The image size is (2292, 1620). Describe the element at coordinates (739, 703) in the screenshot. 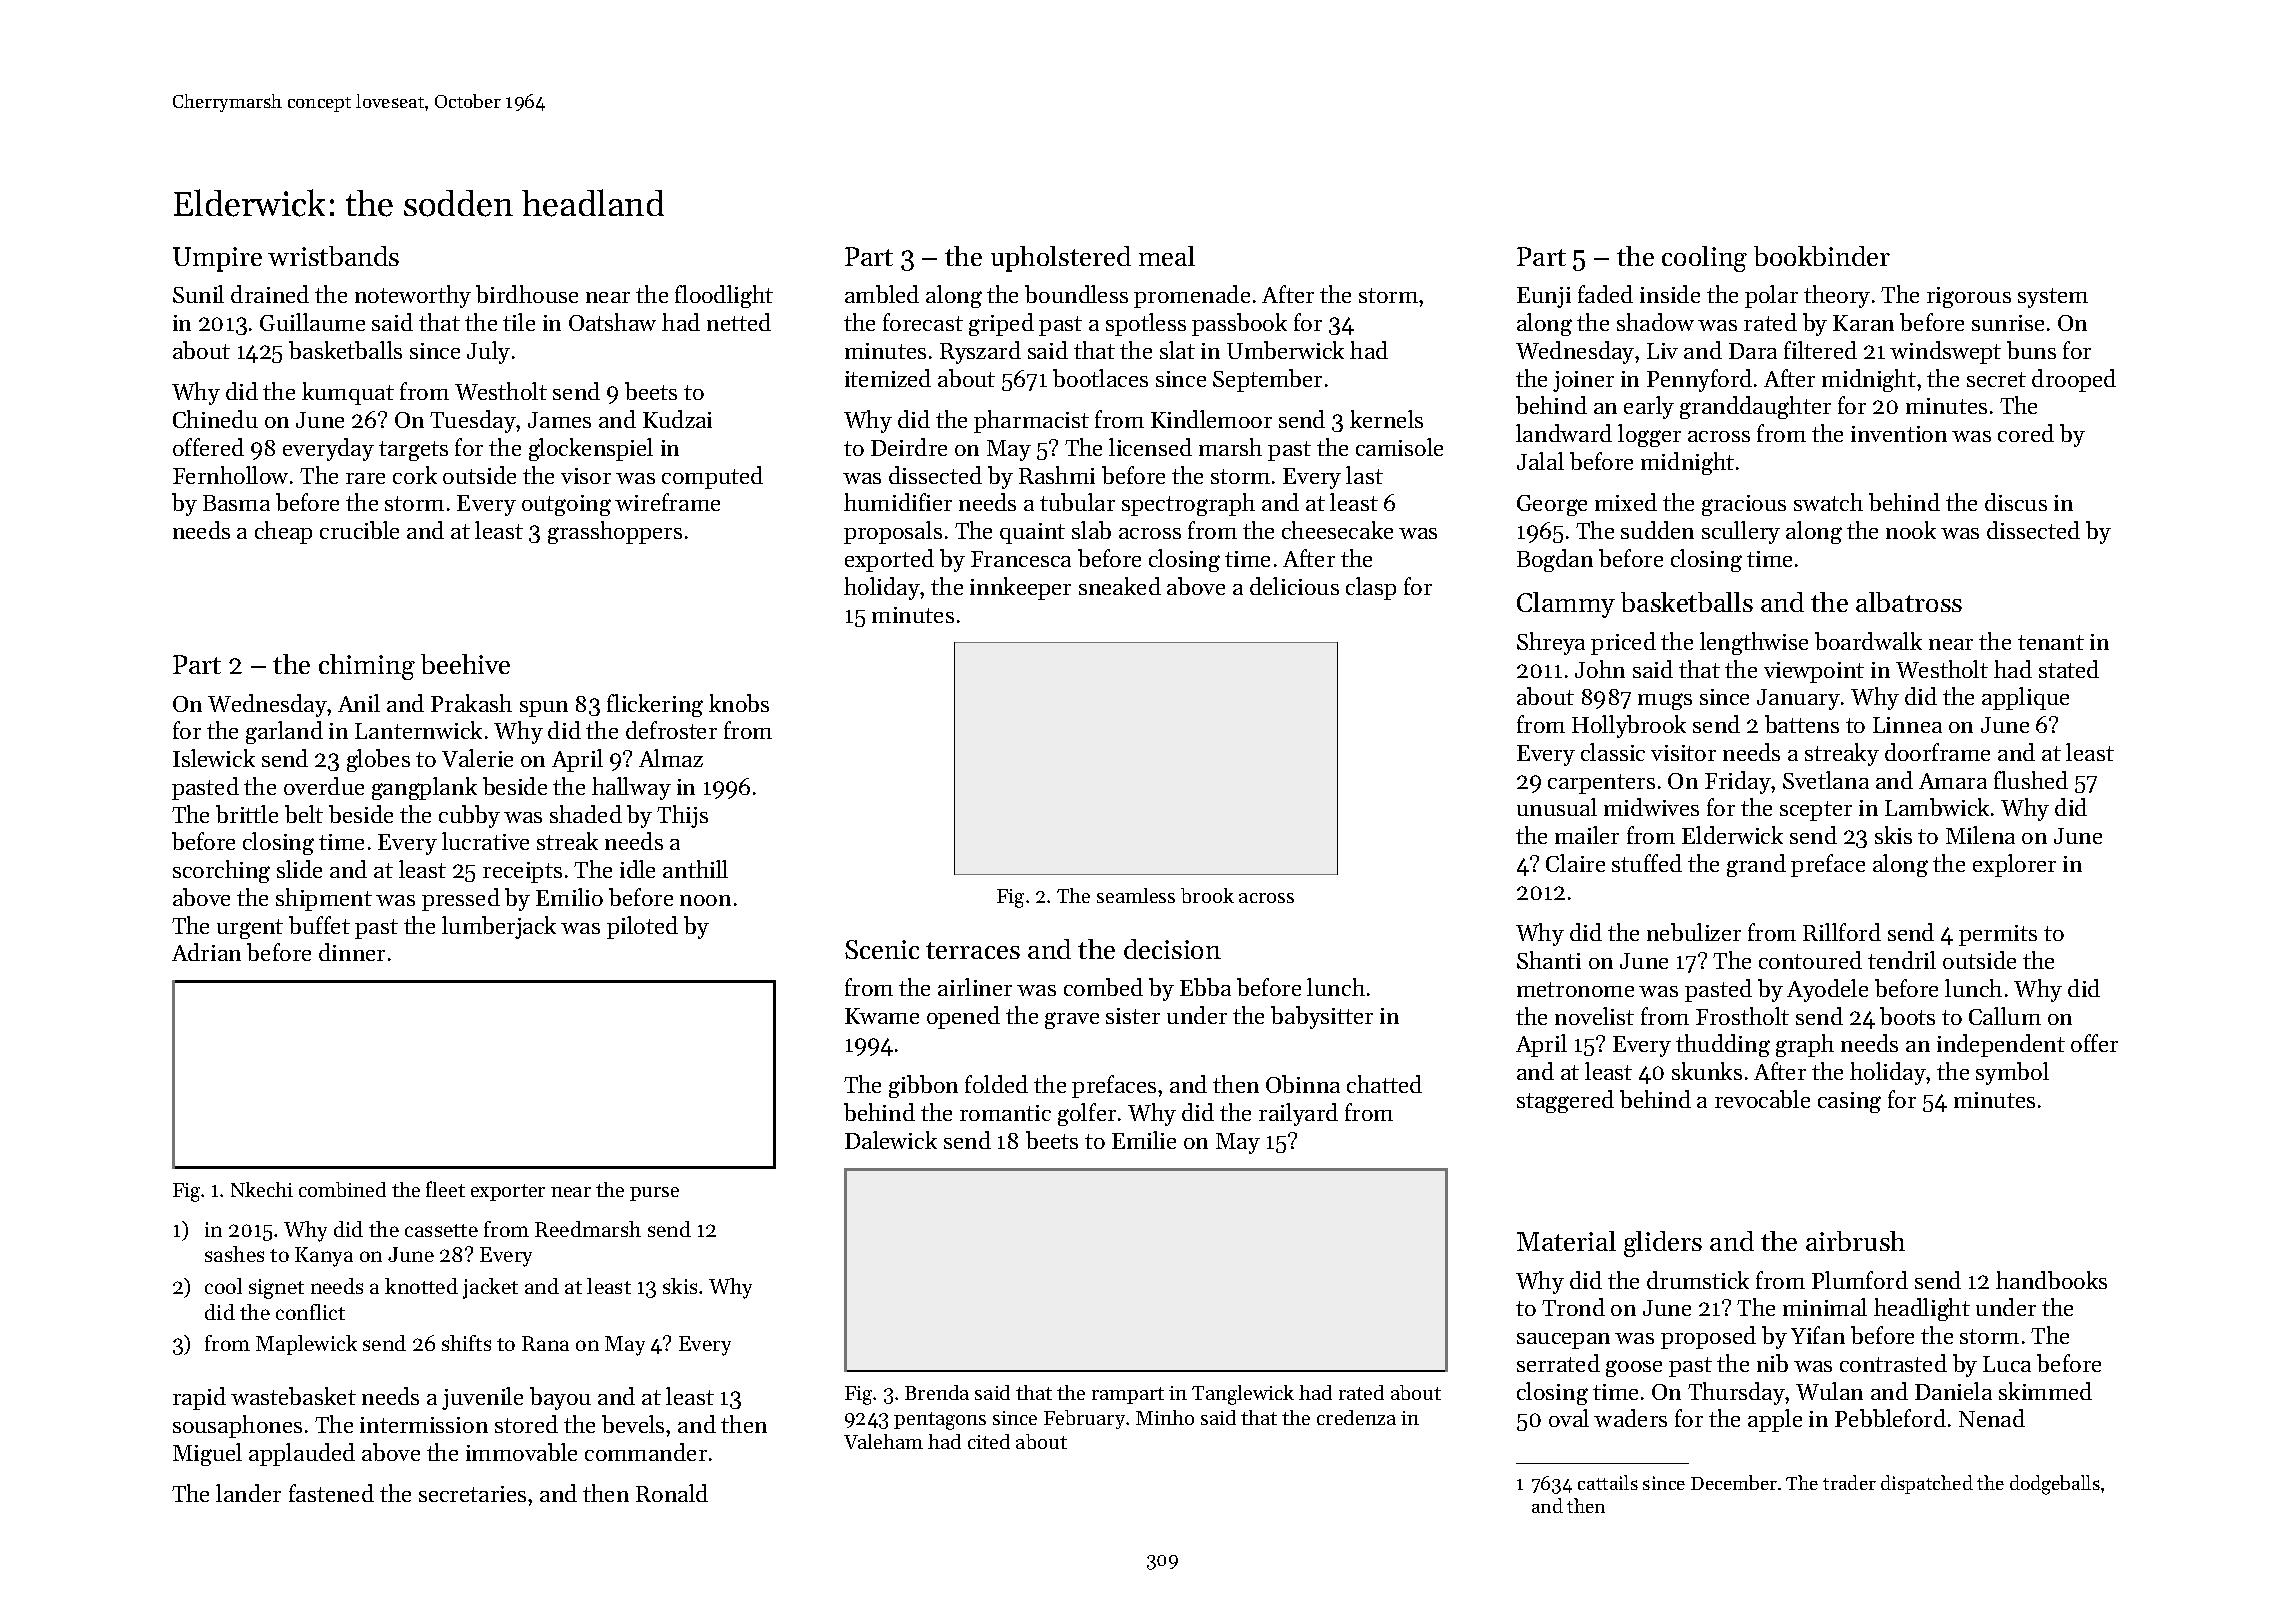

I see `knobs` at that location.
